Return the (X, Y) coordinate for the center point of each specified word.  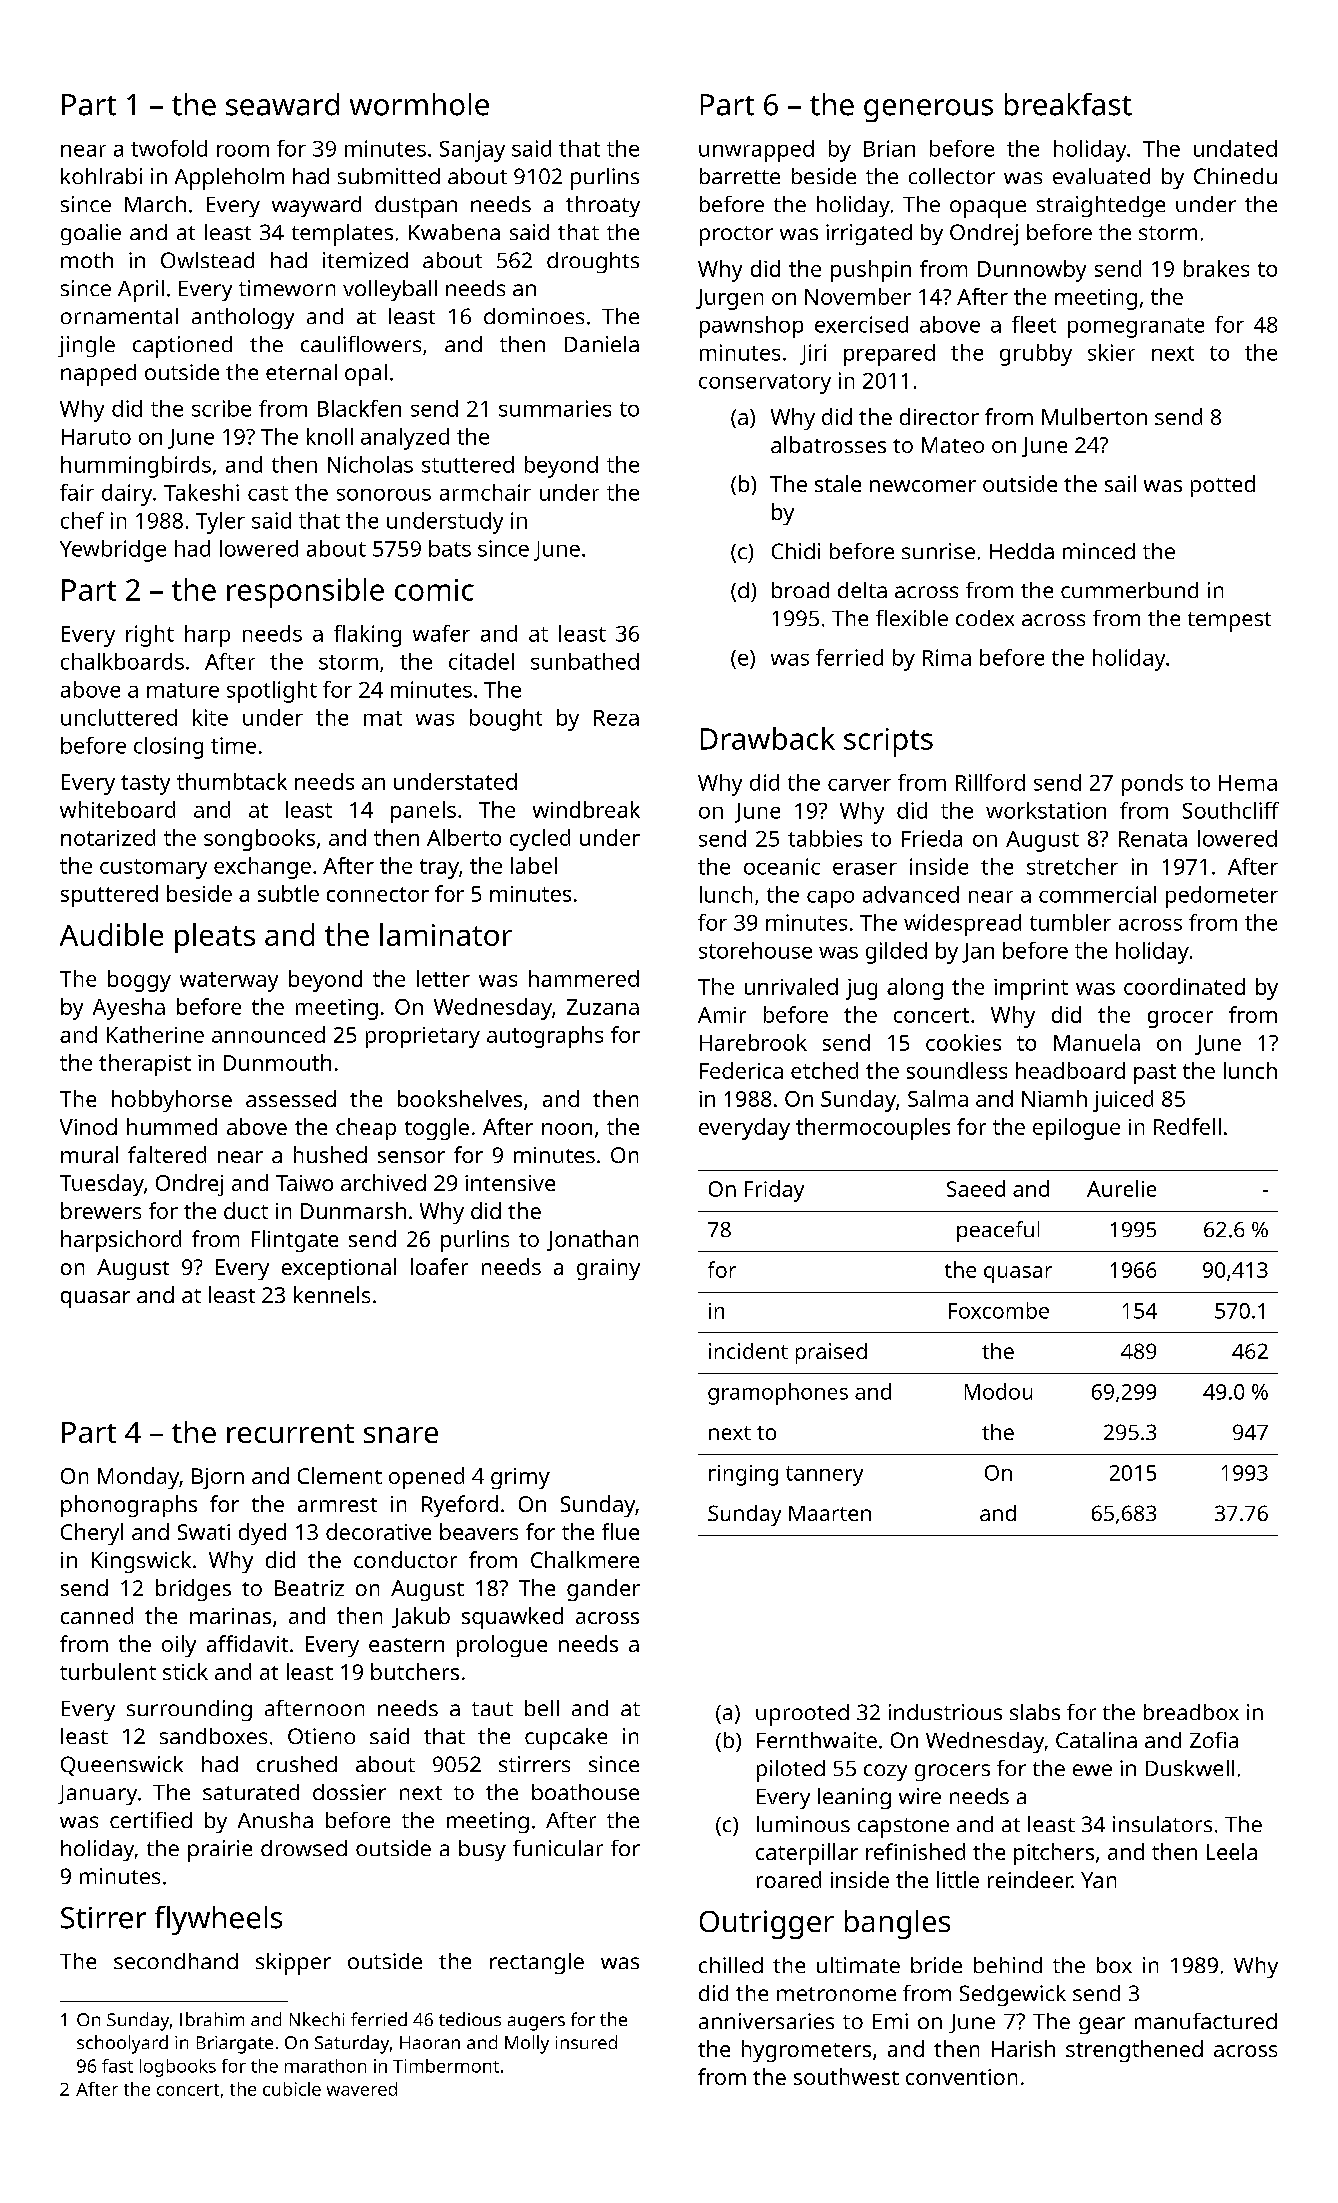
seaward (282, 104)
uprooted (802, 1715)
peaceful (998, 1231)
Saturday (352, 2044)
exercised (861, 324)
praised (831, 1353)
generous (928, 110)
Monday (138, 1478)
